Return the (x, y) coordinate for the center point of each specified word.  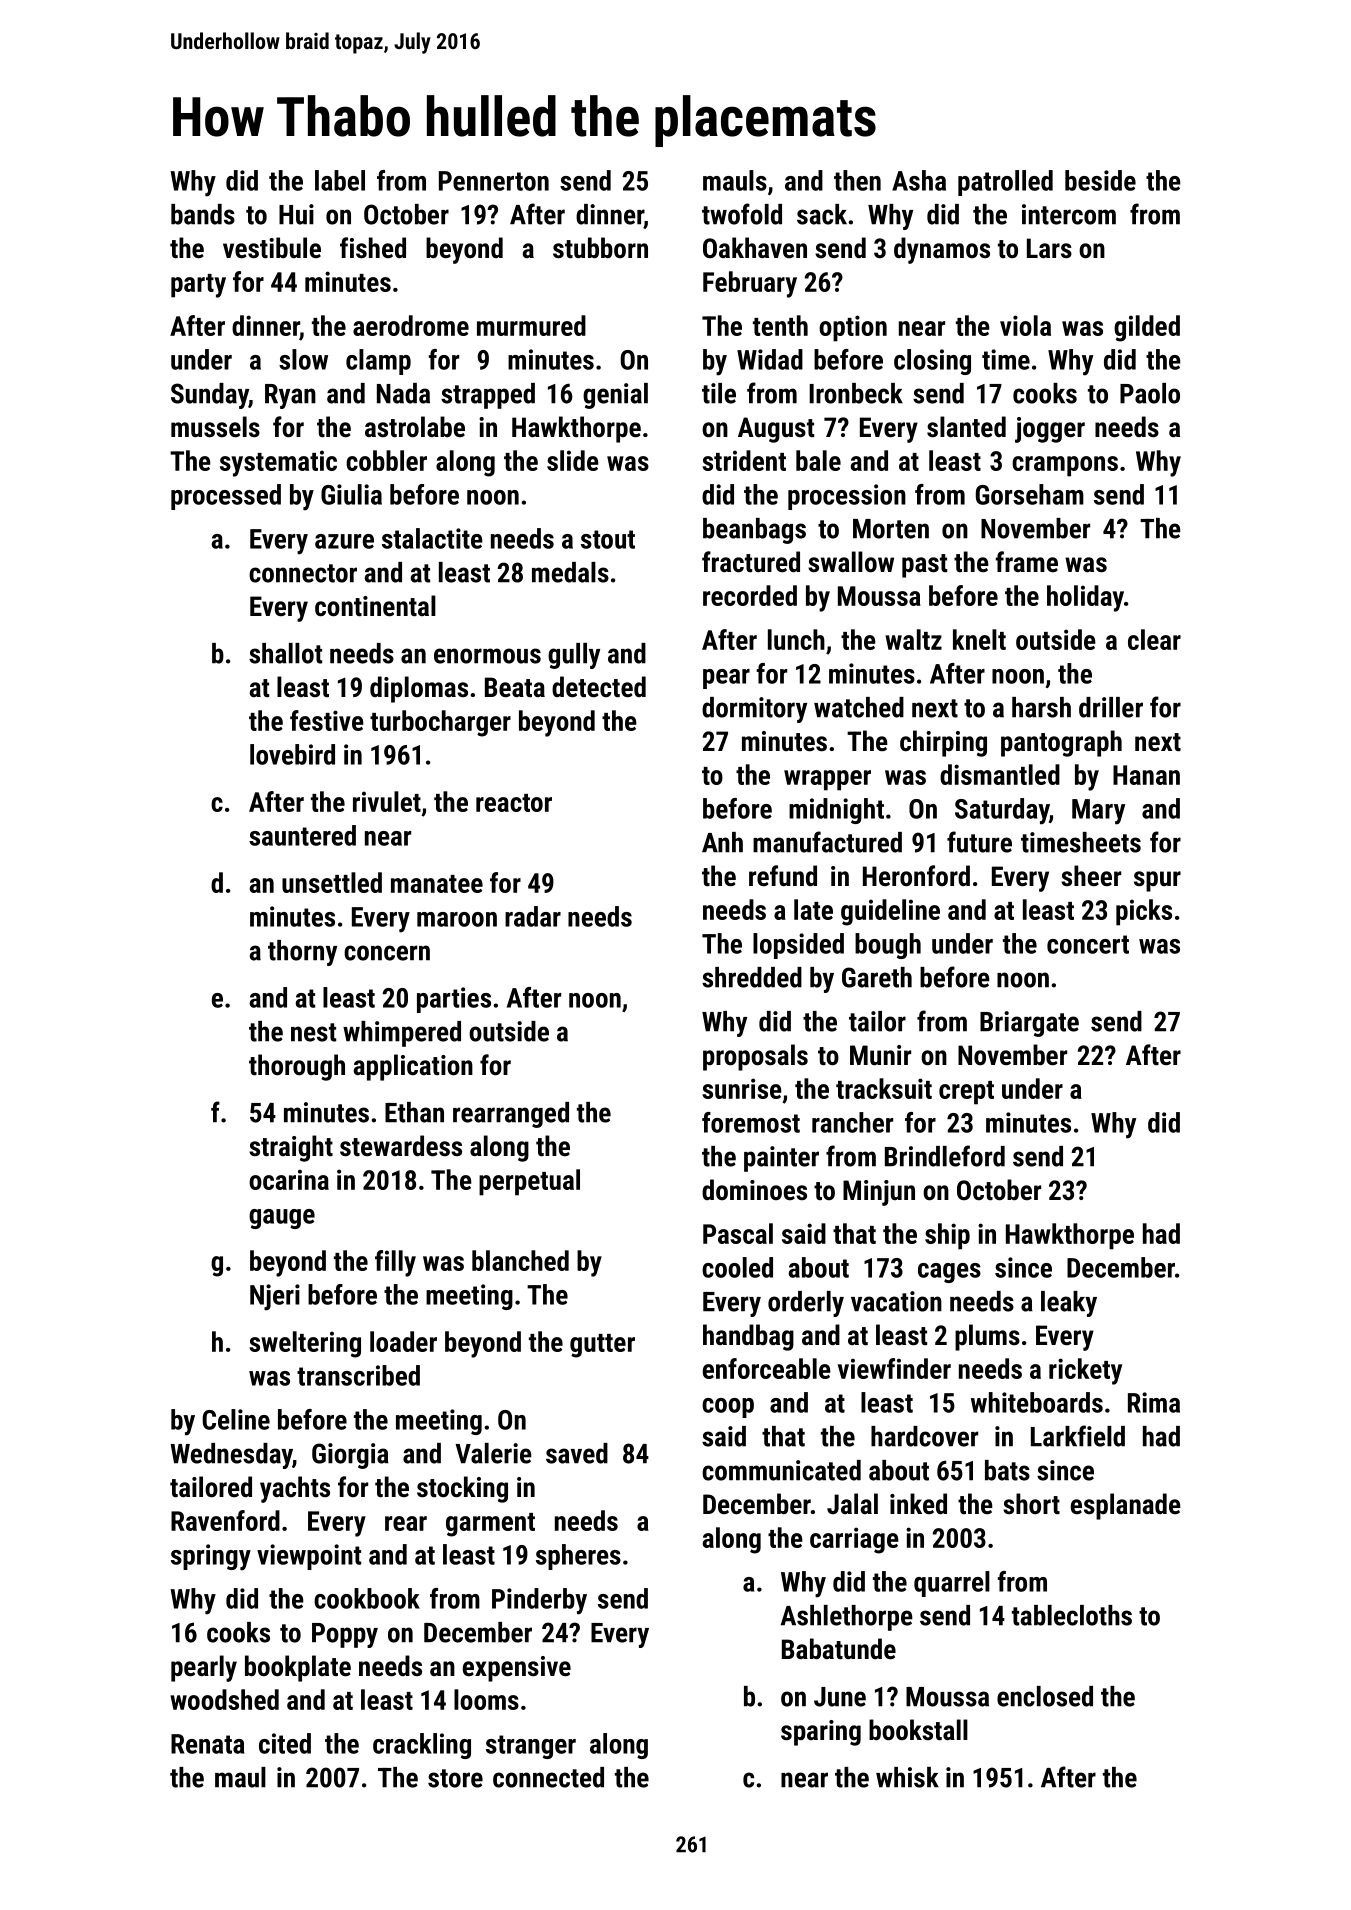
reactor (514, 803)
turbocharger (440, 723)
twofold (742, 214)
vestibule (272, 248)
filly (395, 1263)
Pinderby (539, 1601)
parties (454, 1000)
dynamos (942, 250)
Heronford (916, 876)
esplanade (1126, 1506)
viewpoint (309, 1557)
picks (1144, 912)
